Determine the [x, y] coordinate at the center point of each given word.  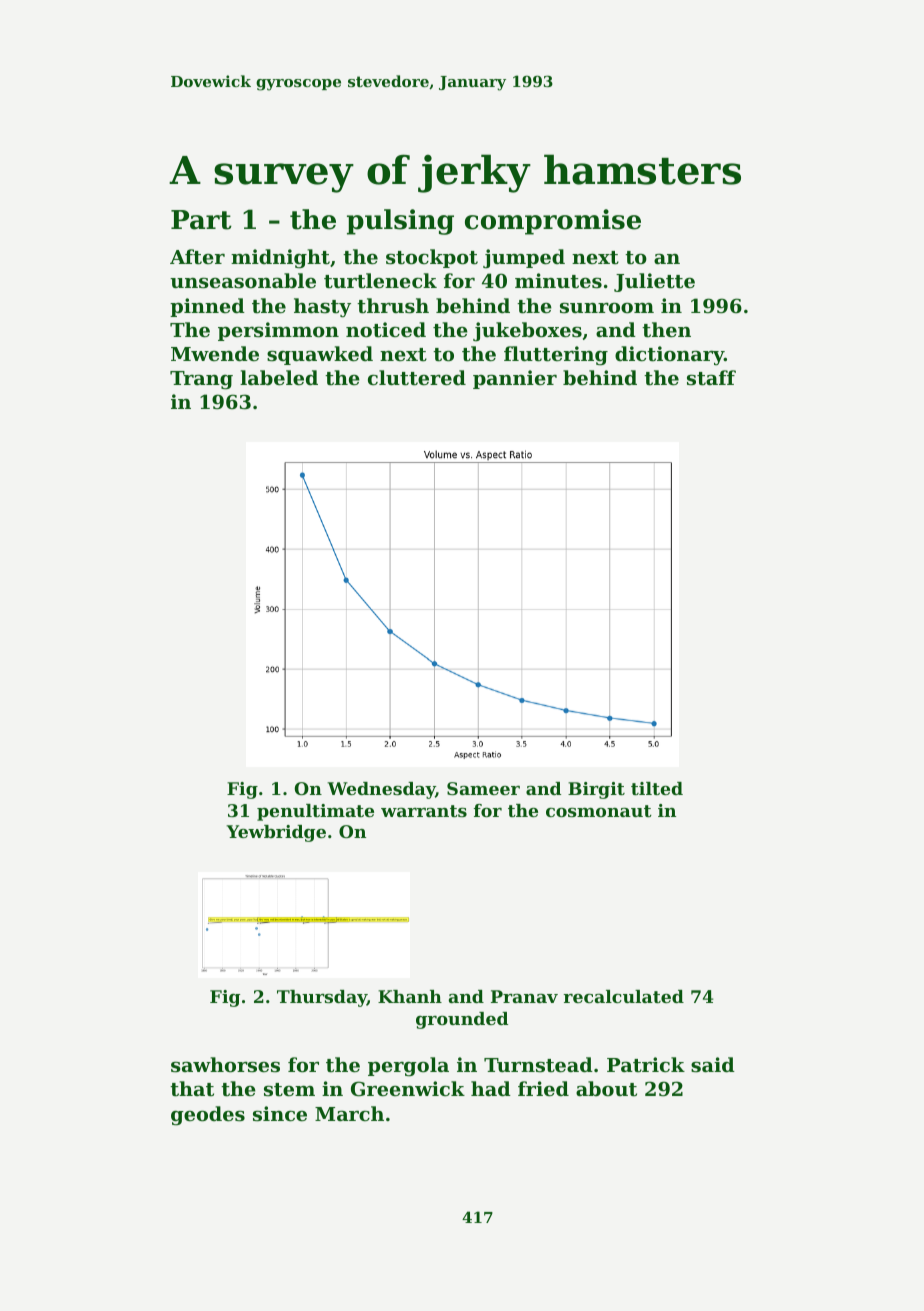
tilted [657, 788]
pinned [207, 307]
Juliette [654, 282]
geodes [208, 1116]
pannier [515, 379]
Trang [201, 380]
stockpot [432, 258]
